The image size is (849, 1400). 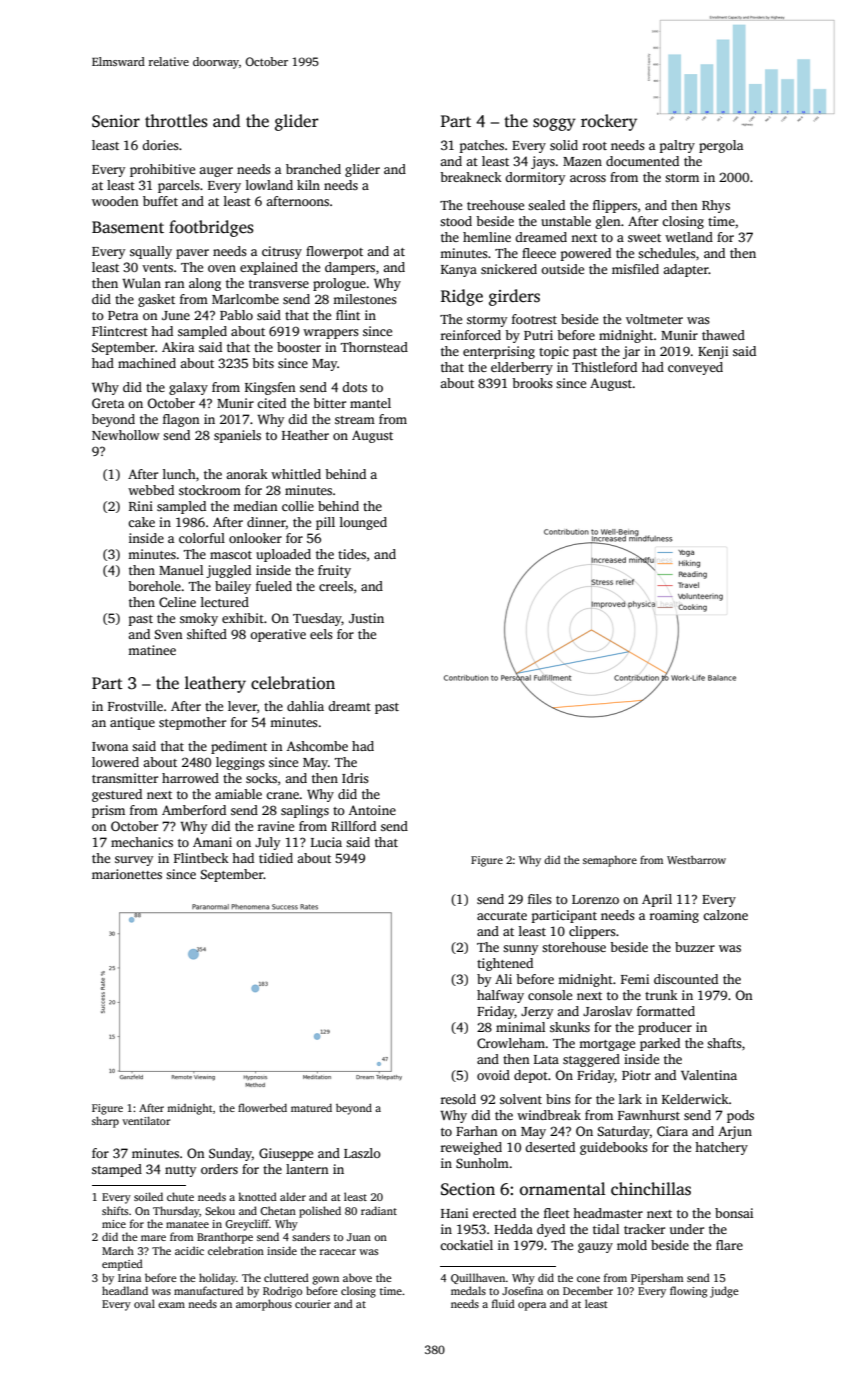 What do you see at coordinates (735, 1132) in the screenshot?
I see `Arjun` at bounding box center [735, 1132].
